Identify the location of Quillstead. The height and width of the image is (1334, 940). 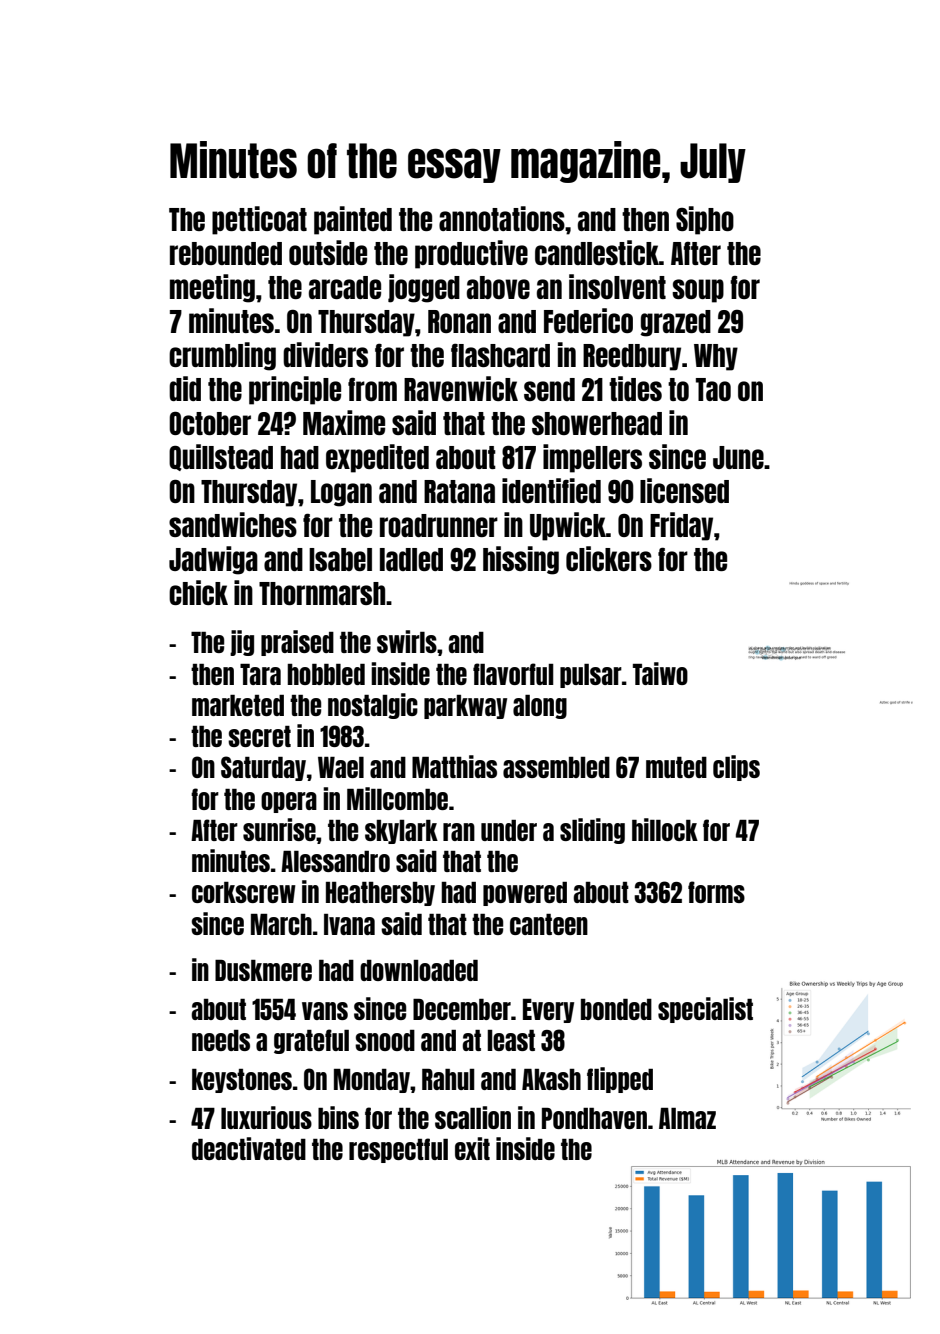
(221, 457).
